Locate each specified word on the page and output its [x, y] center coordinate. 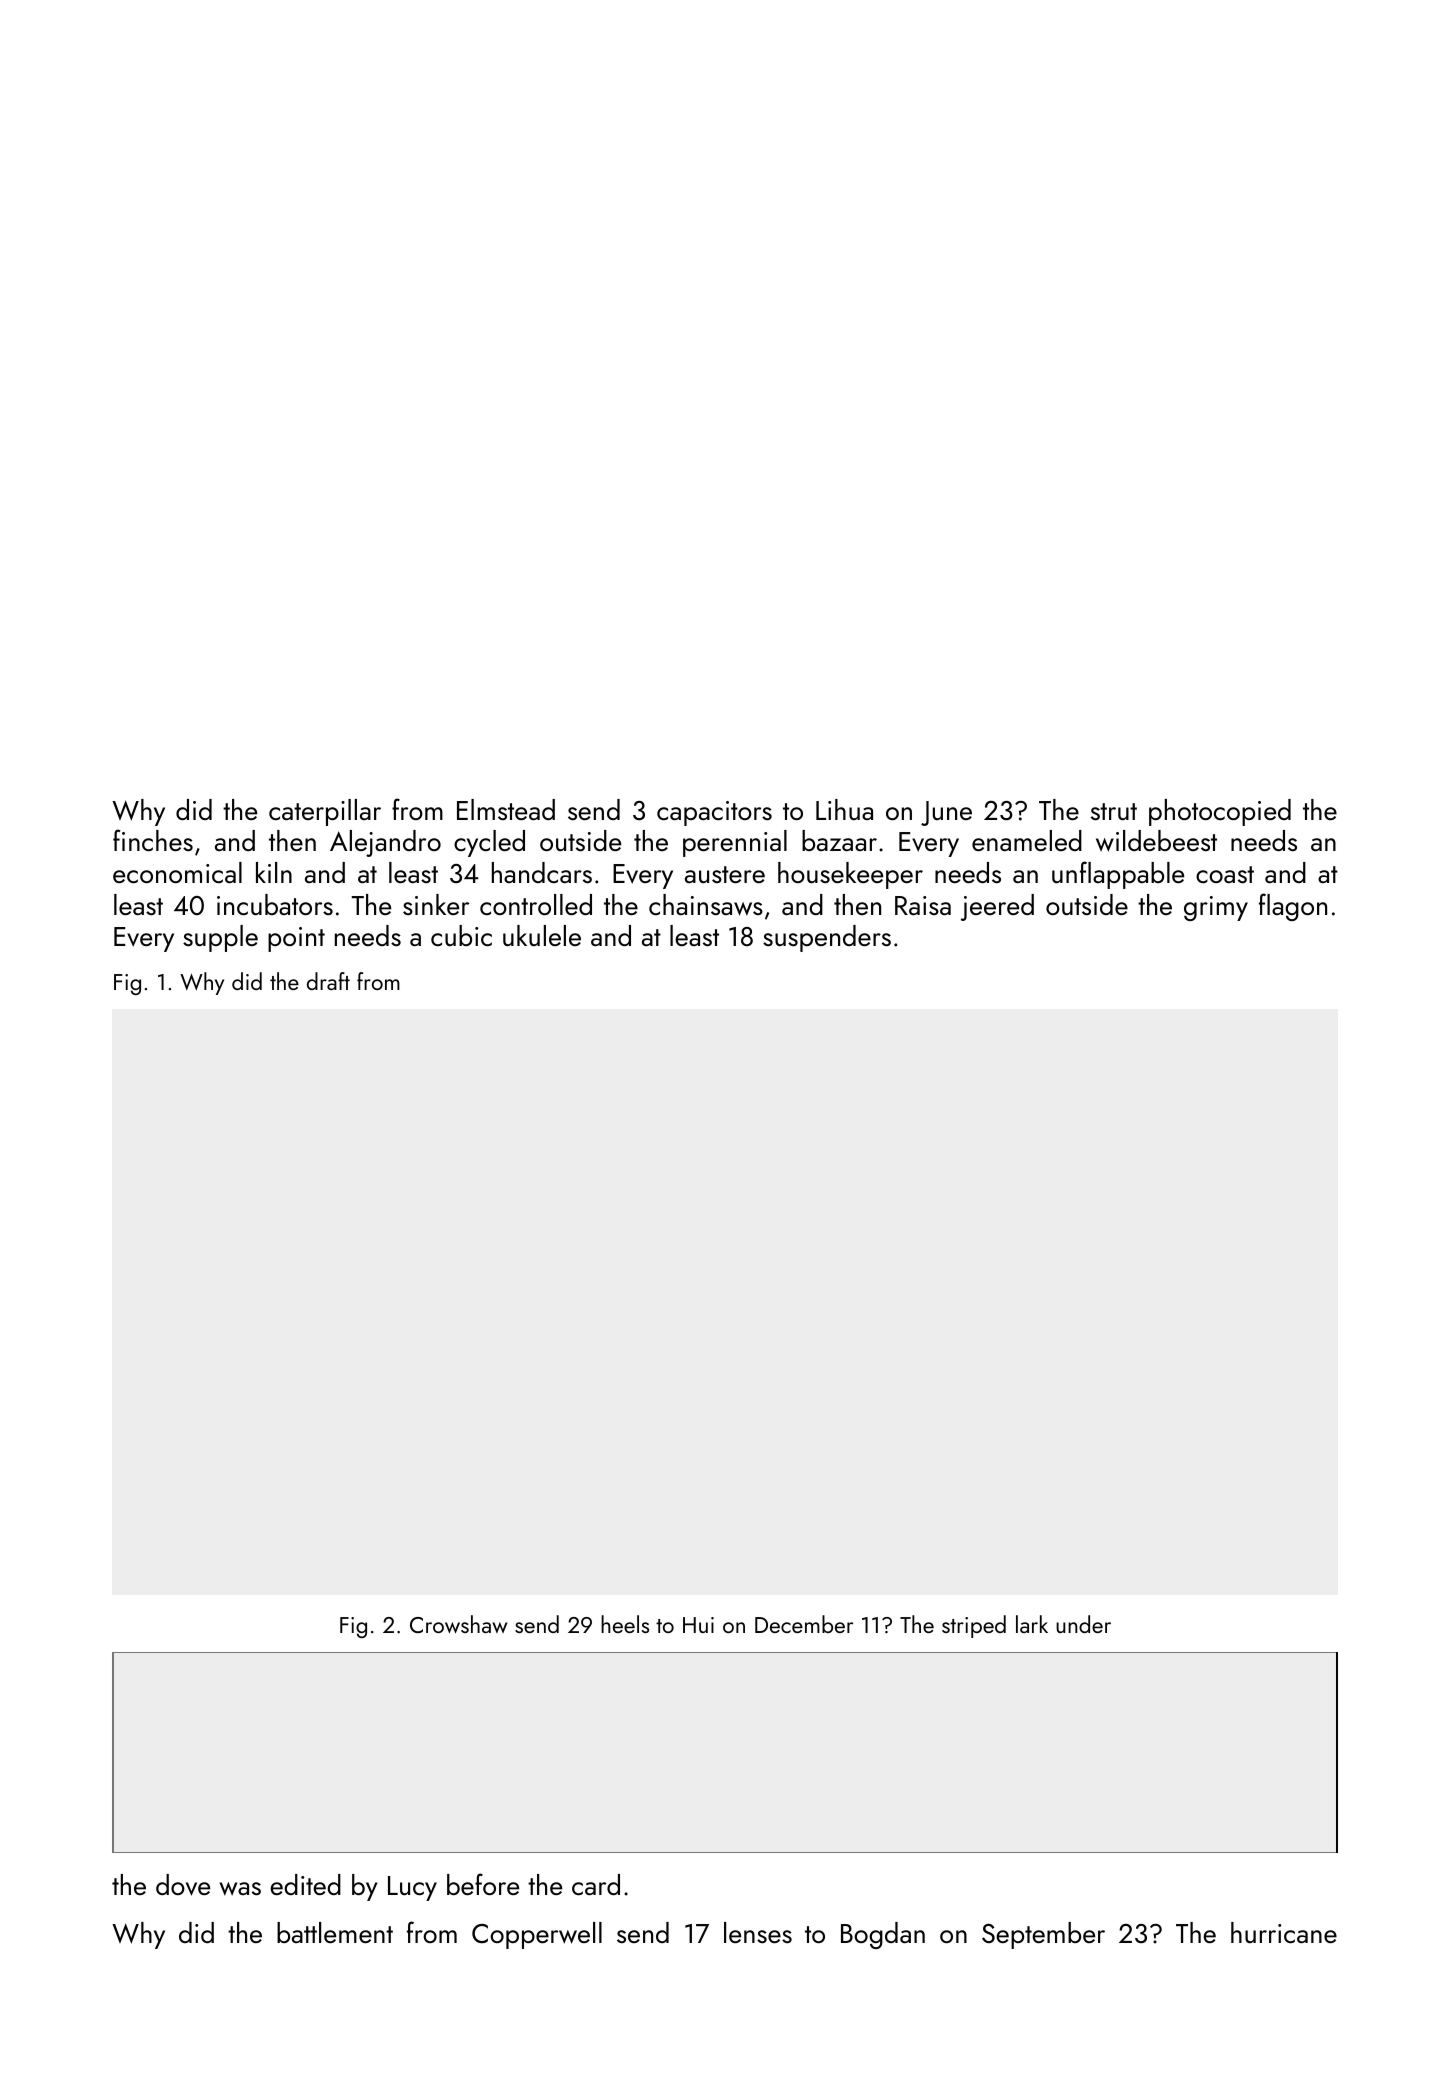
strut [1114, 811]
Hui [698, 1625]
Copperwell [537, 1935]
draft [328, 981]
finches [153, 840]
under [1083, 1624]
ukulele [542, 935]
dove [183, 1885]
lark [1032, 1624]
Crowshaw [458, 1624]
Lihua [844, 809]
